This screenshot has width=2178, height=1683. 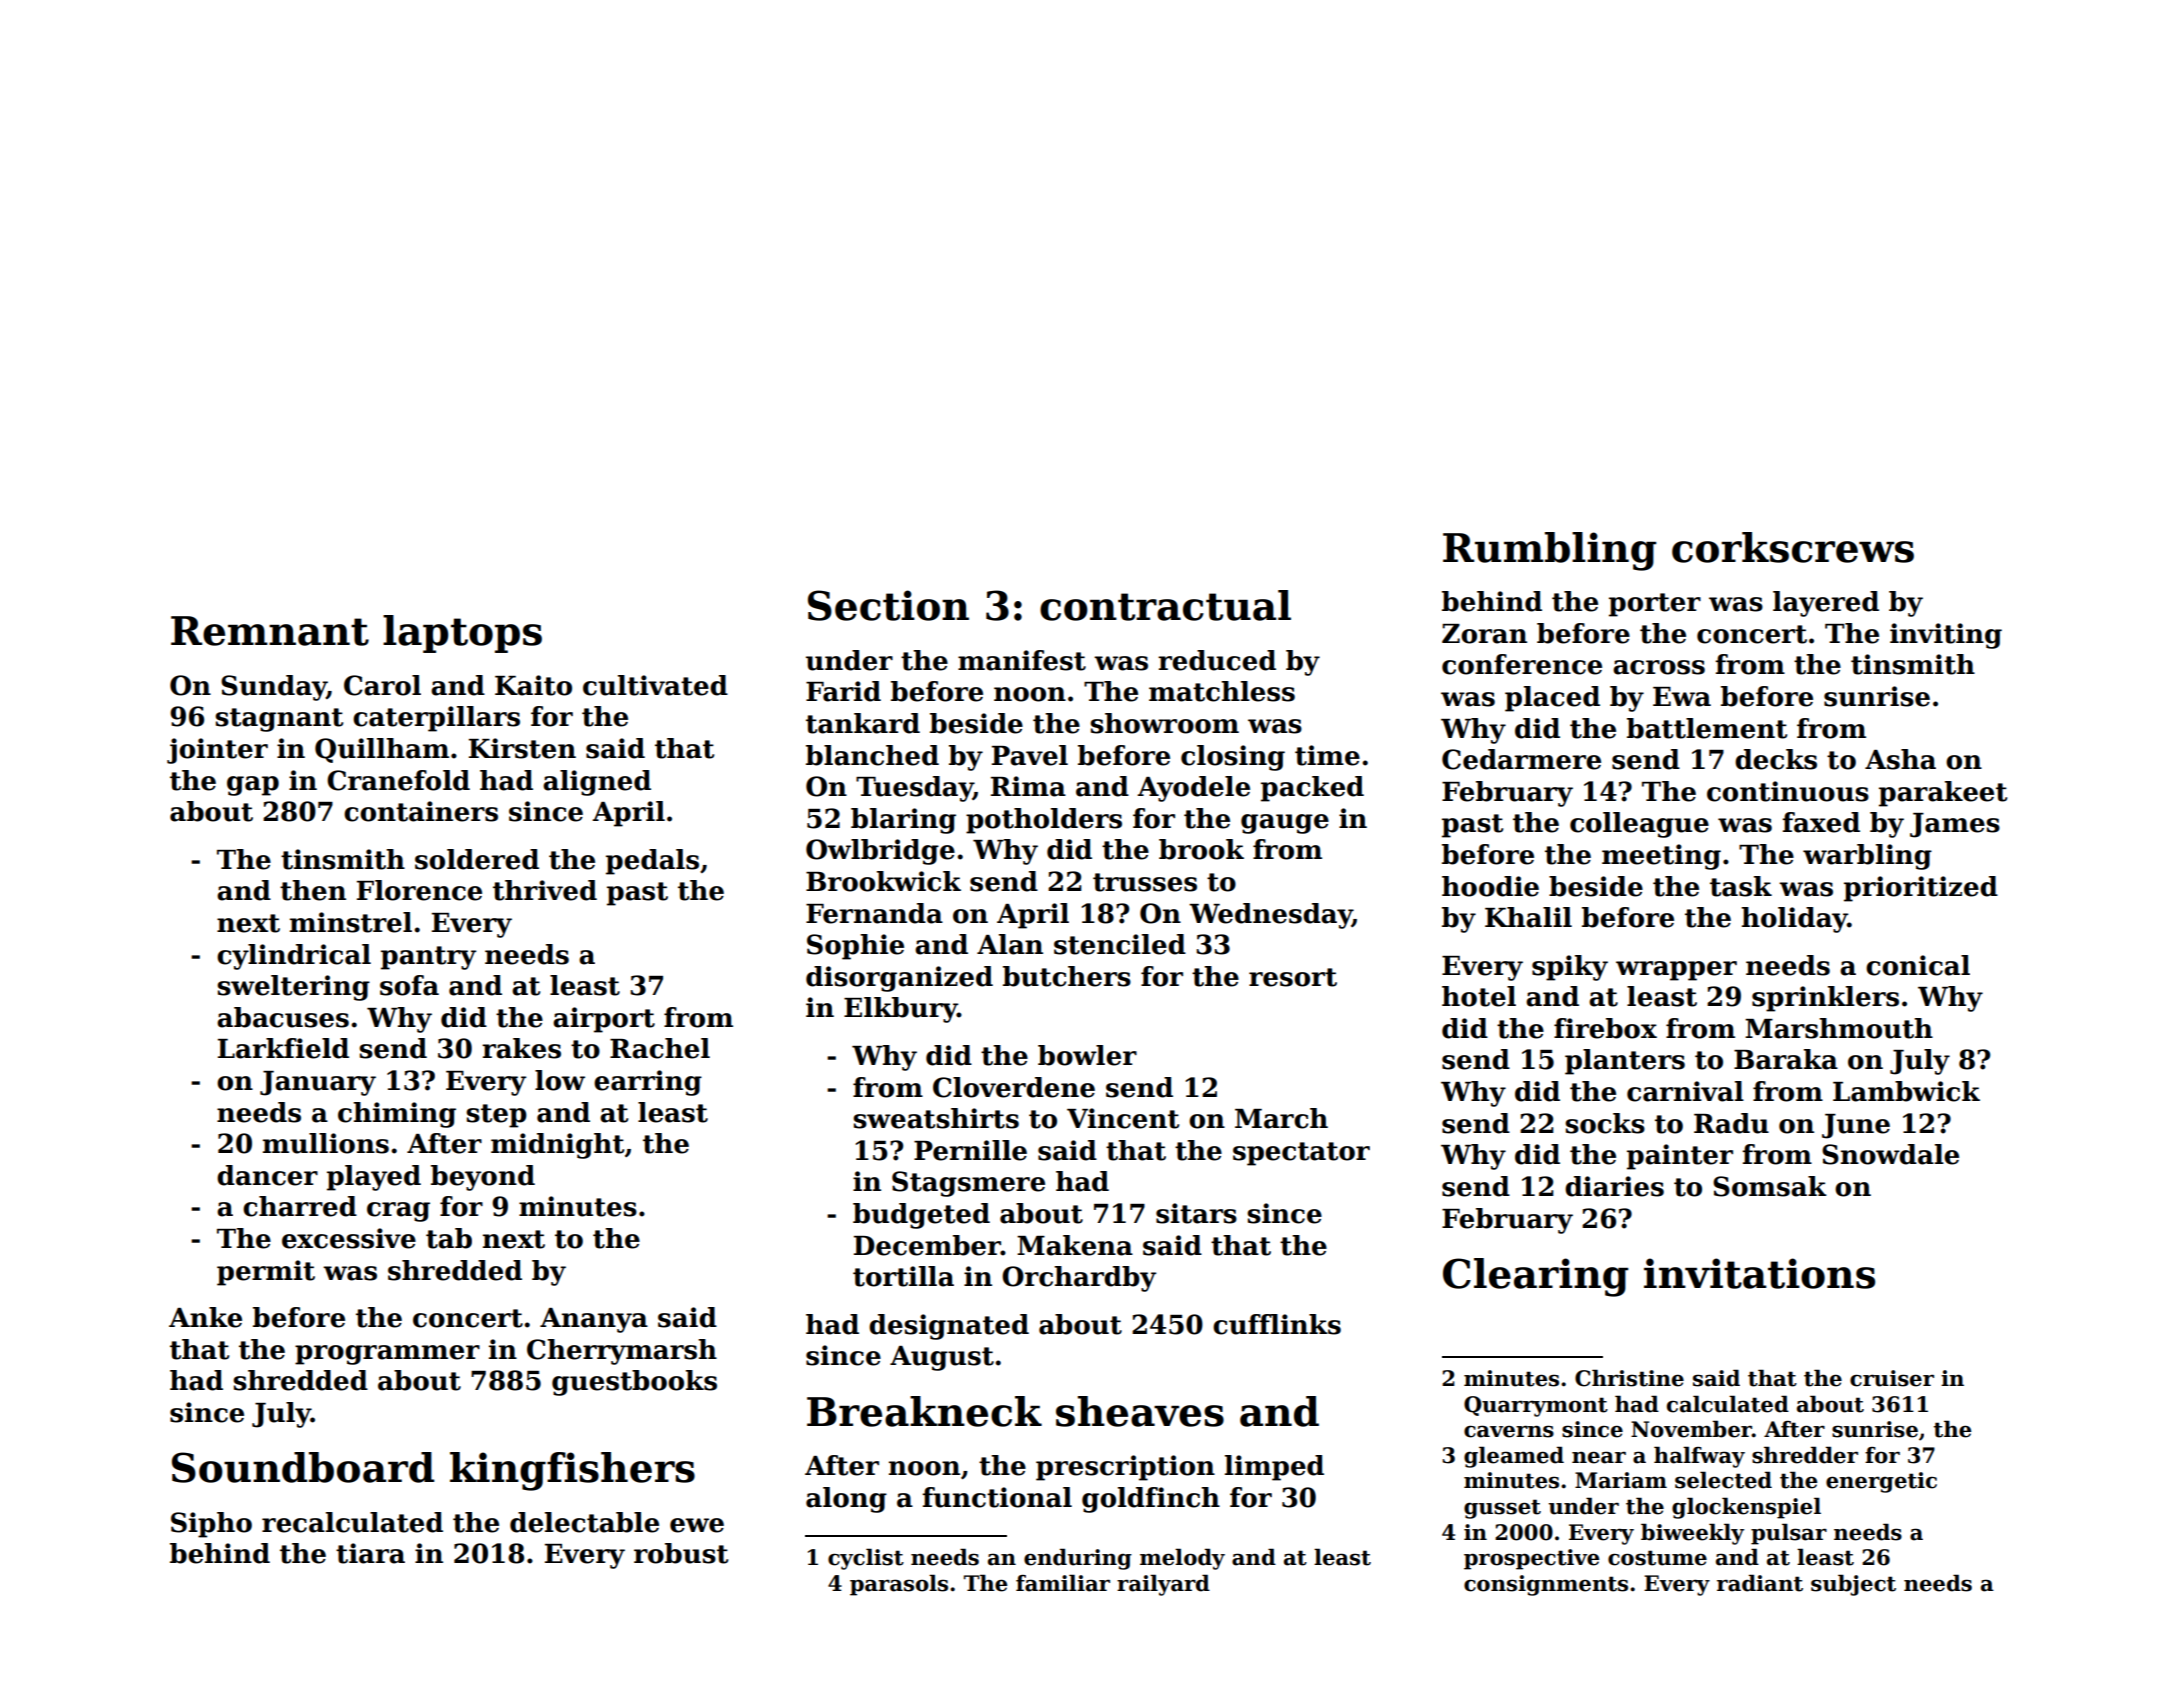 What do you see at coordinates (597, 783) in the screenshot?
I see `aligned` at bounding box center [597, 783].
